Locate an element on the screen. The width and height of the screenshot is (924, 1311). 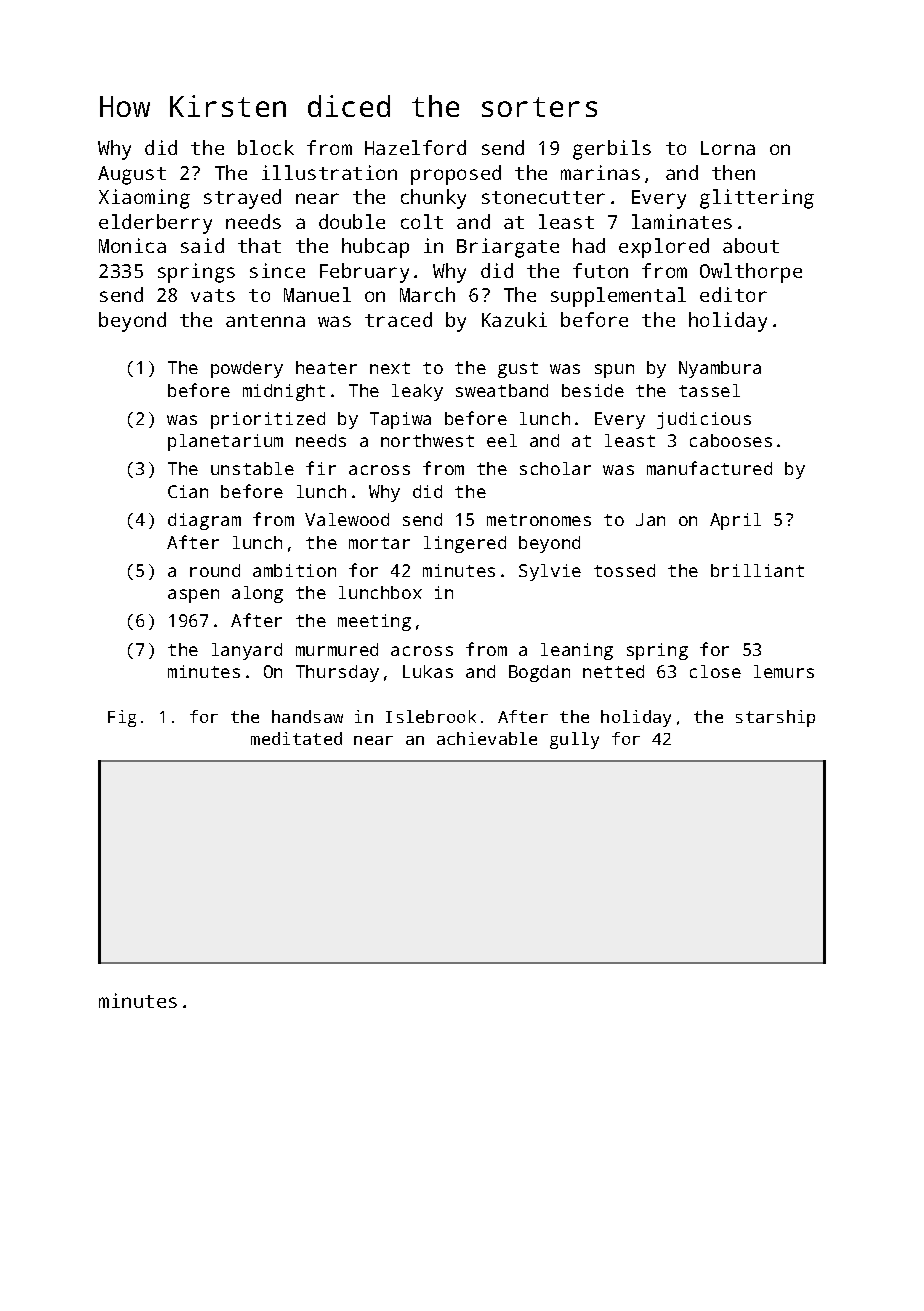
editor is located at coordinates (733, 294).
